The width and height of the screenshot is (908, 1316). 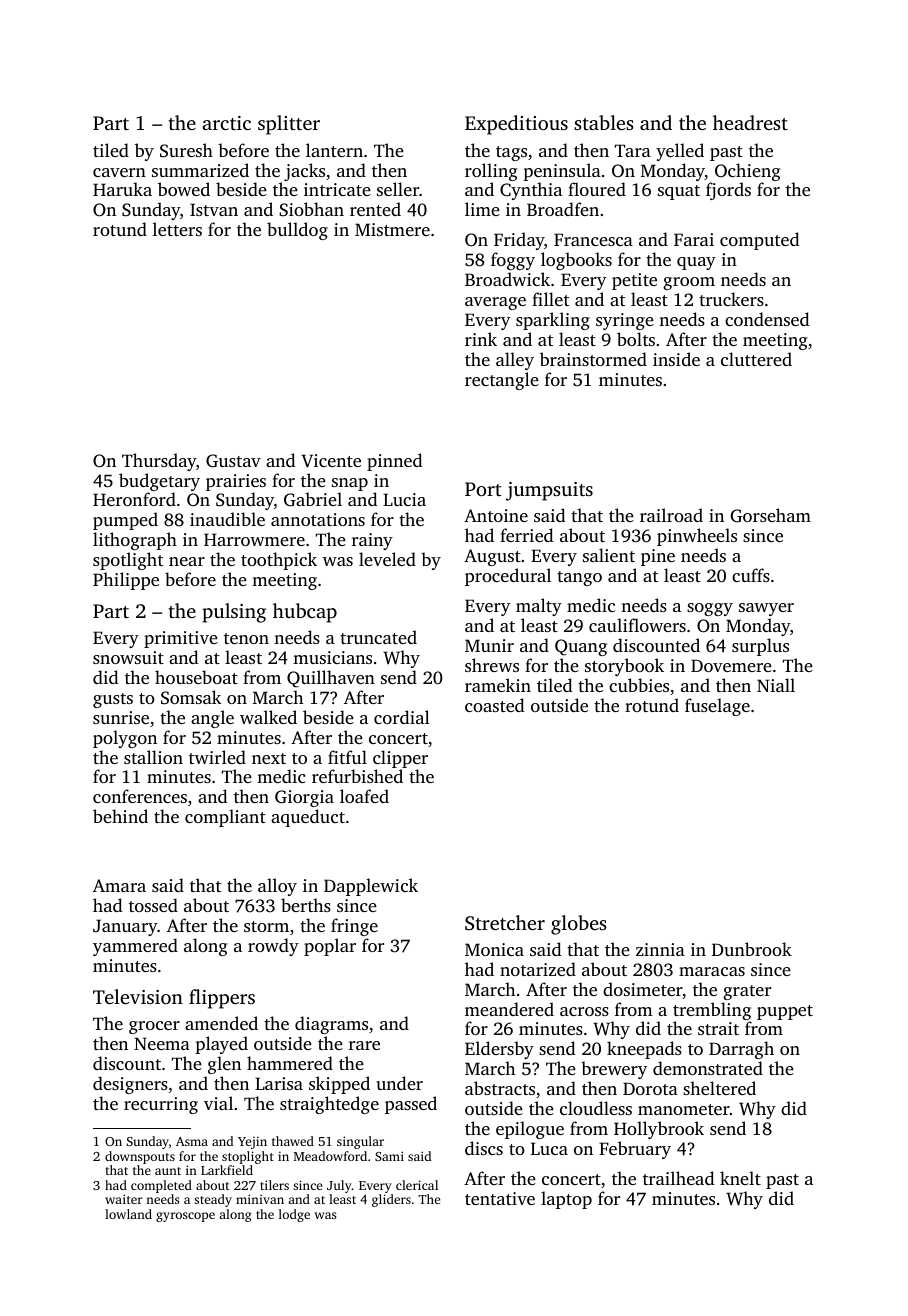 I want to click on cavern, so click(x=119, y=172).
